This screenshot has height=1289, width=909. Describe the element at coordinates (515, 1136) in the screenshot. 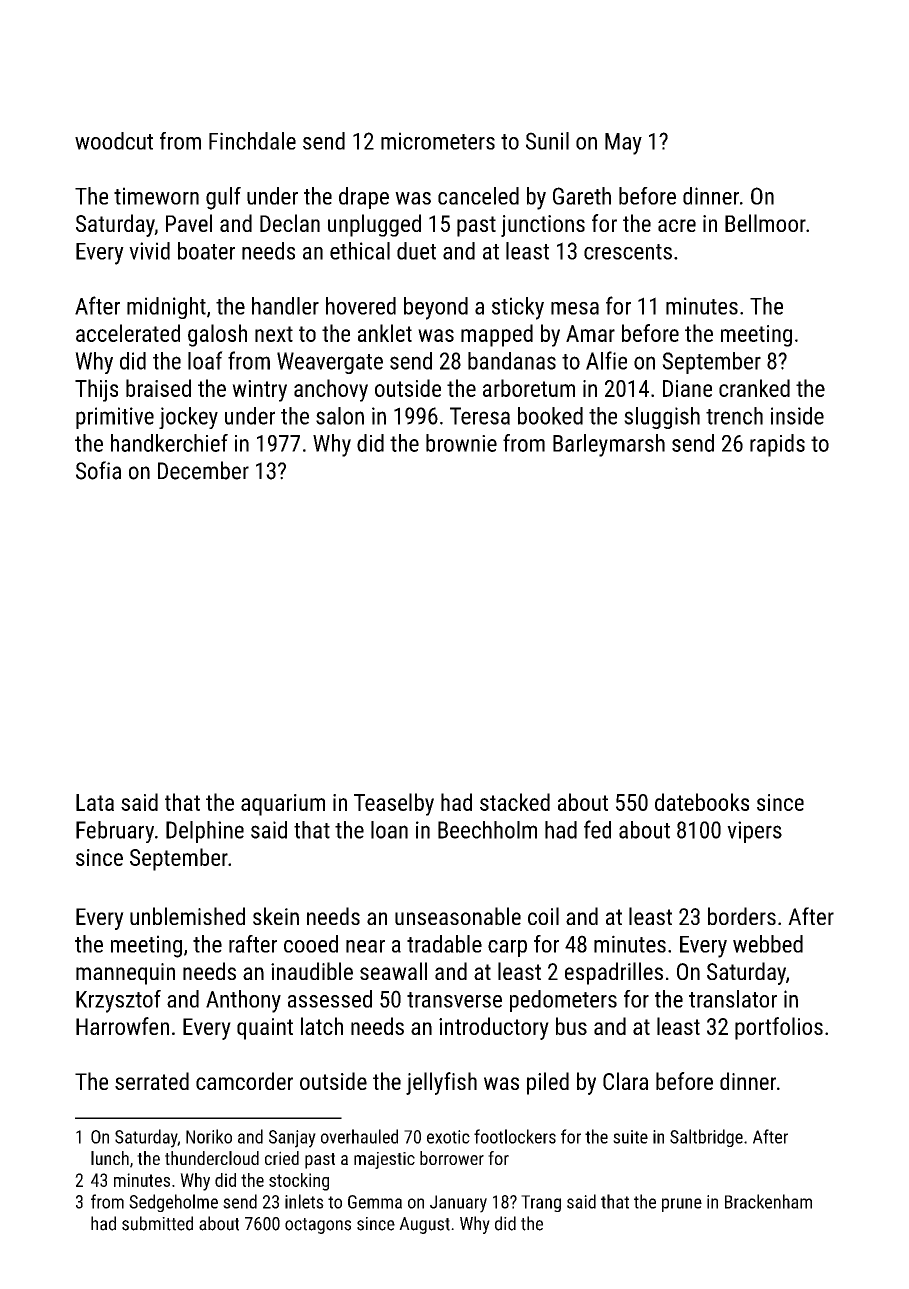

I see `footlockers` at that location.
